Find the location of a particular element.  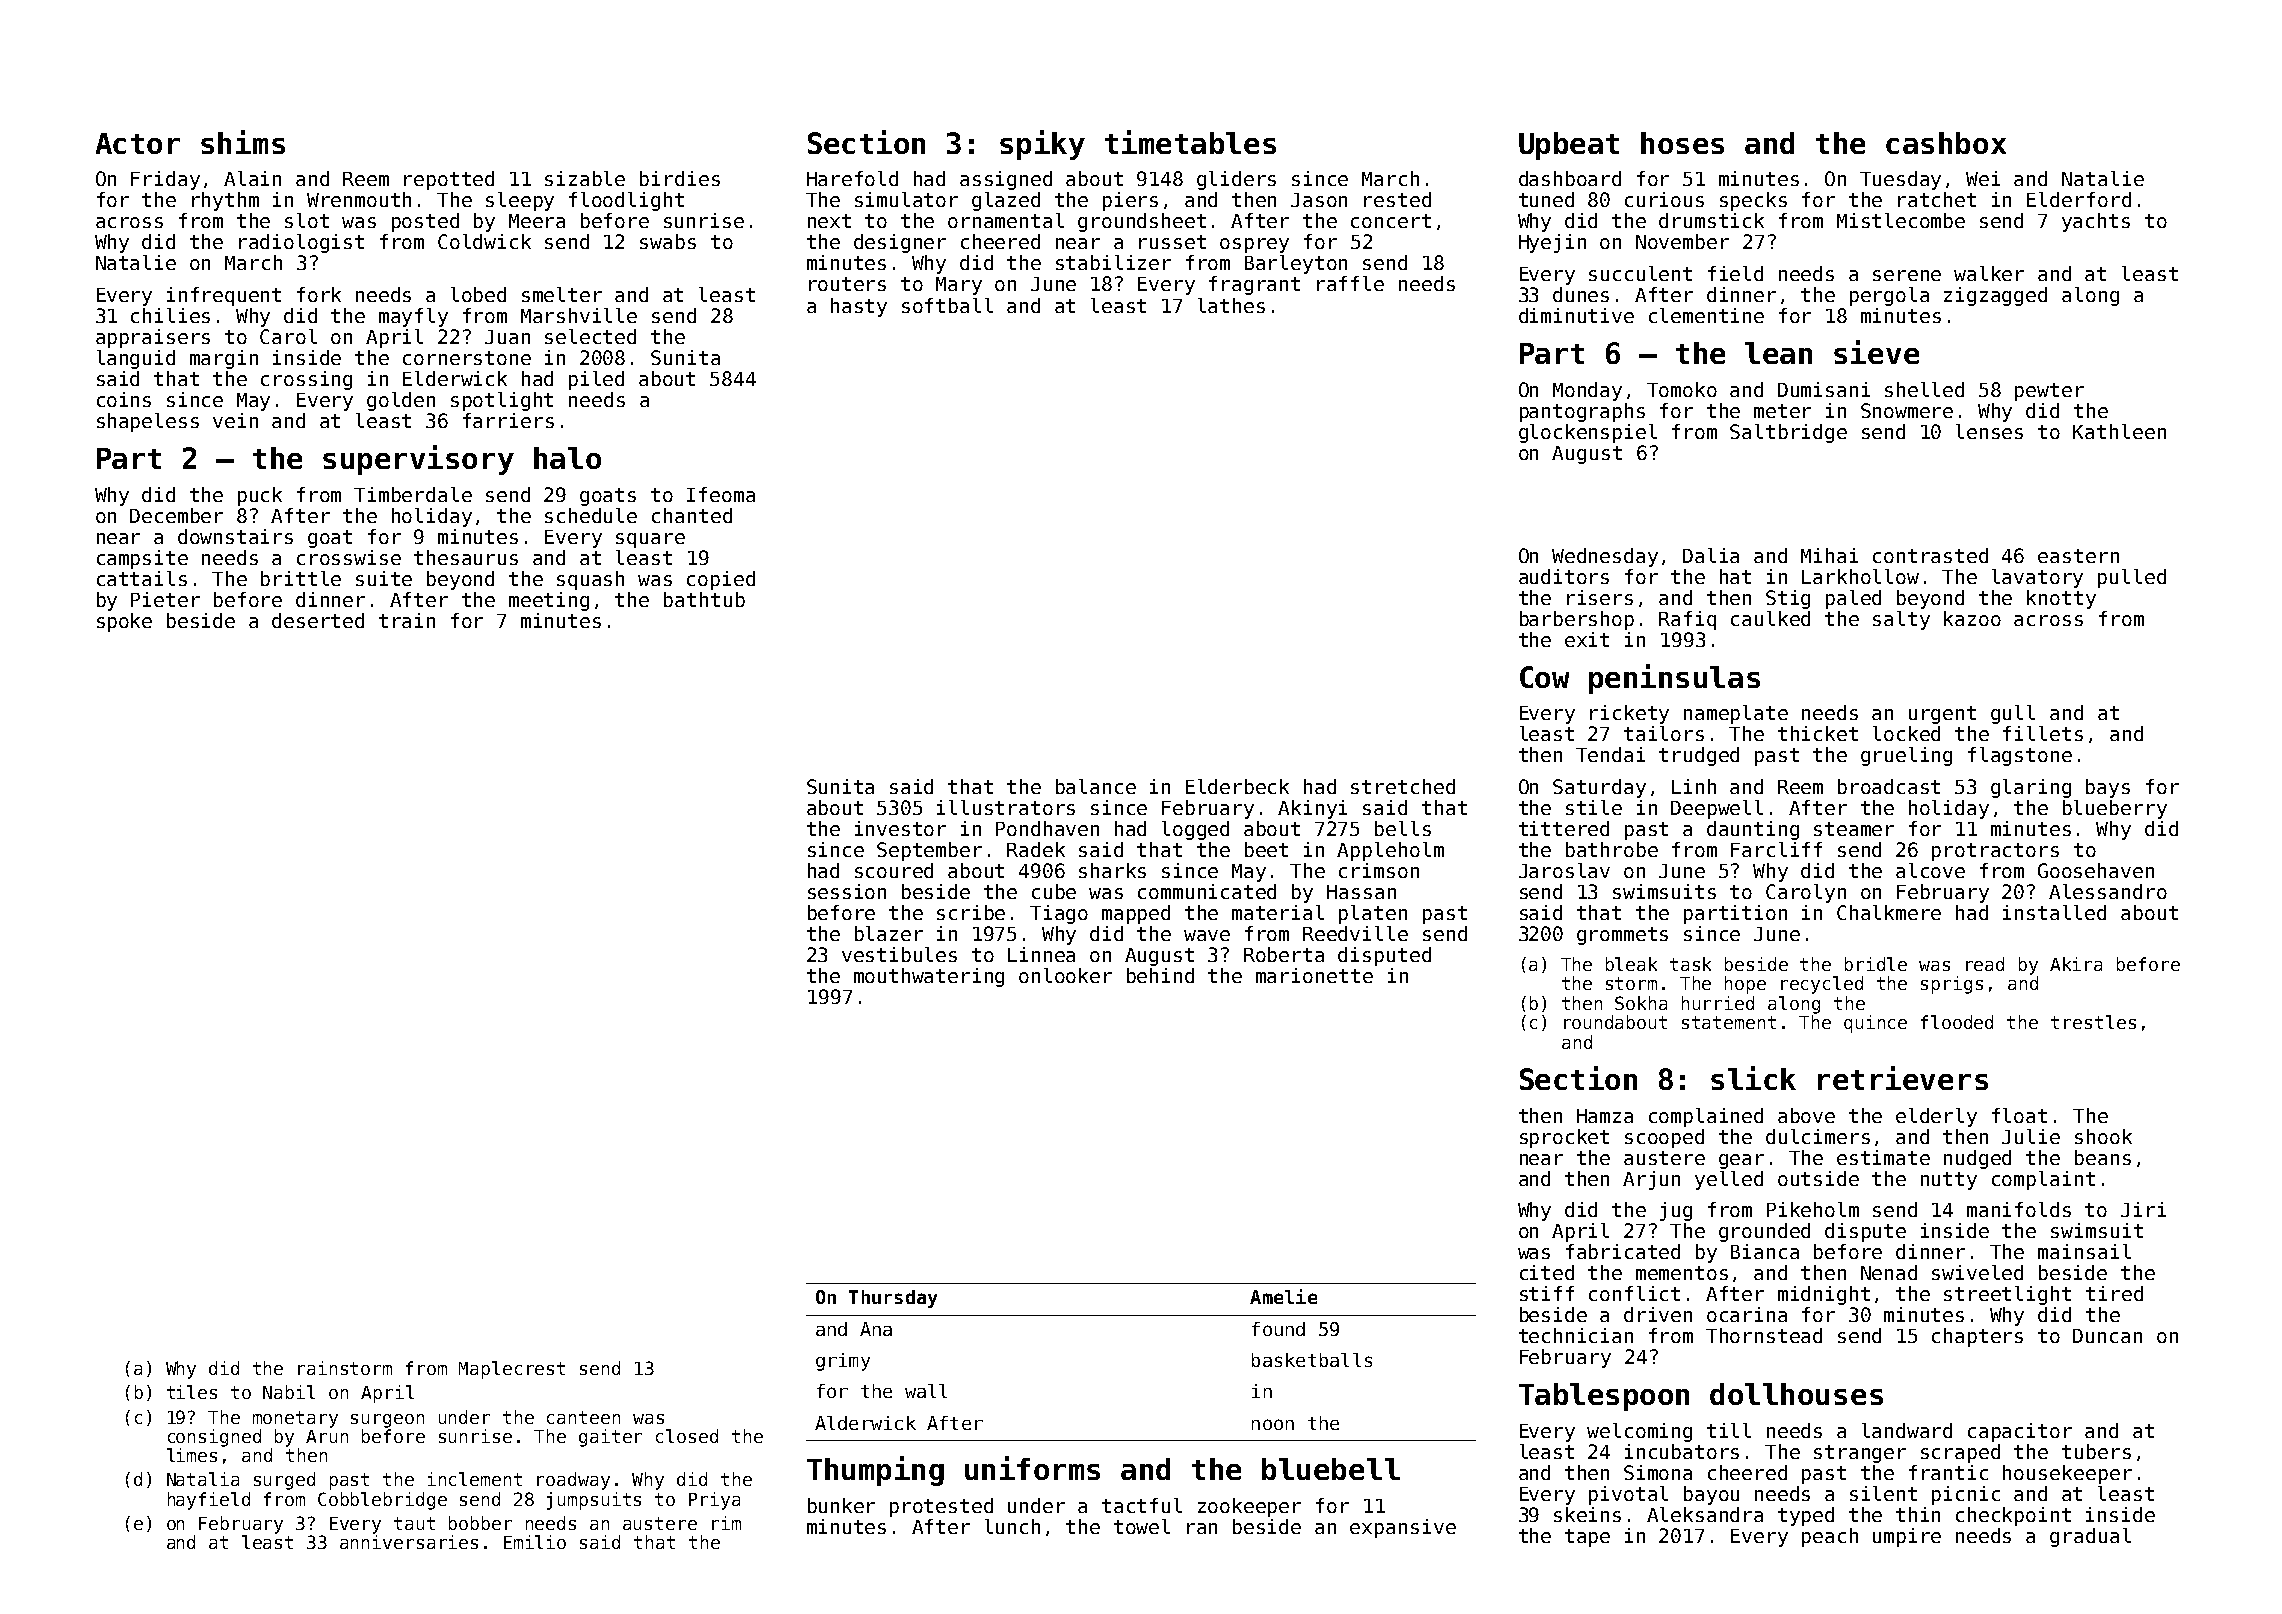

session is located at coordinates (847, 891).
